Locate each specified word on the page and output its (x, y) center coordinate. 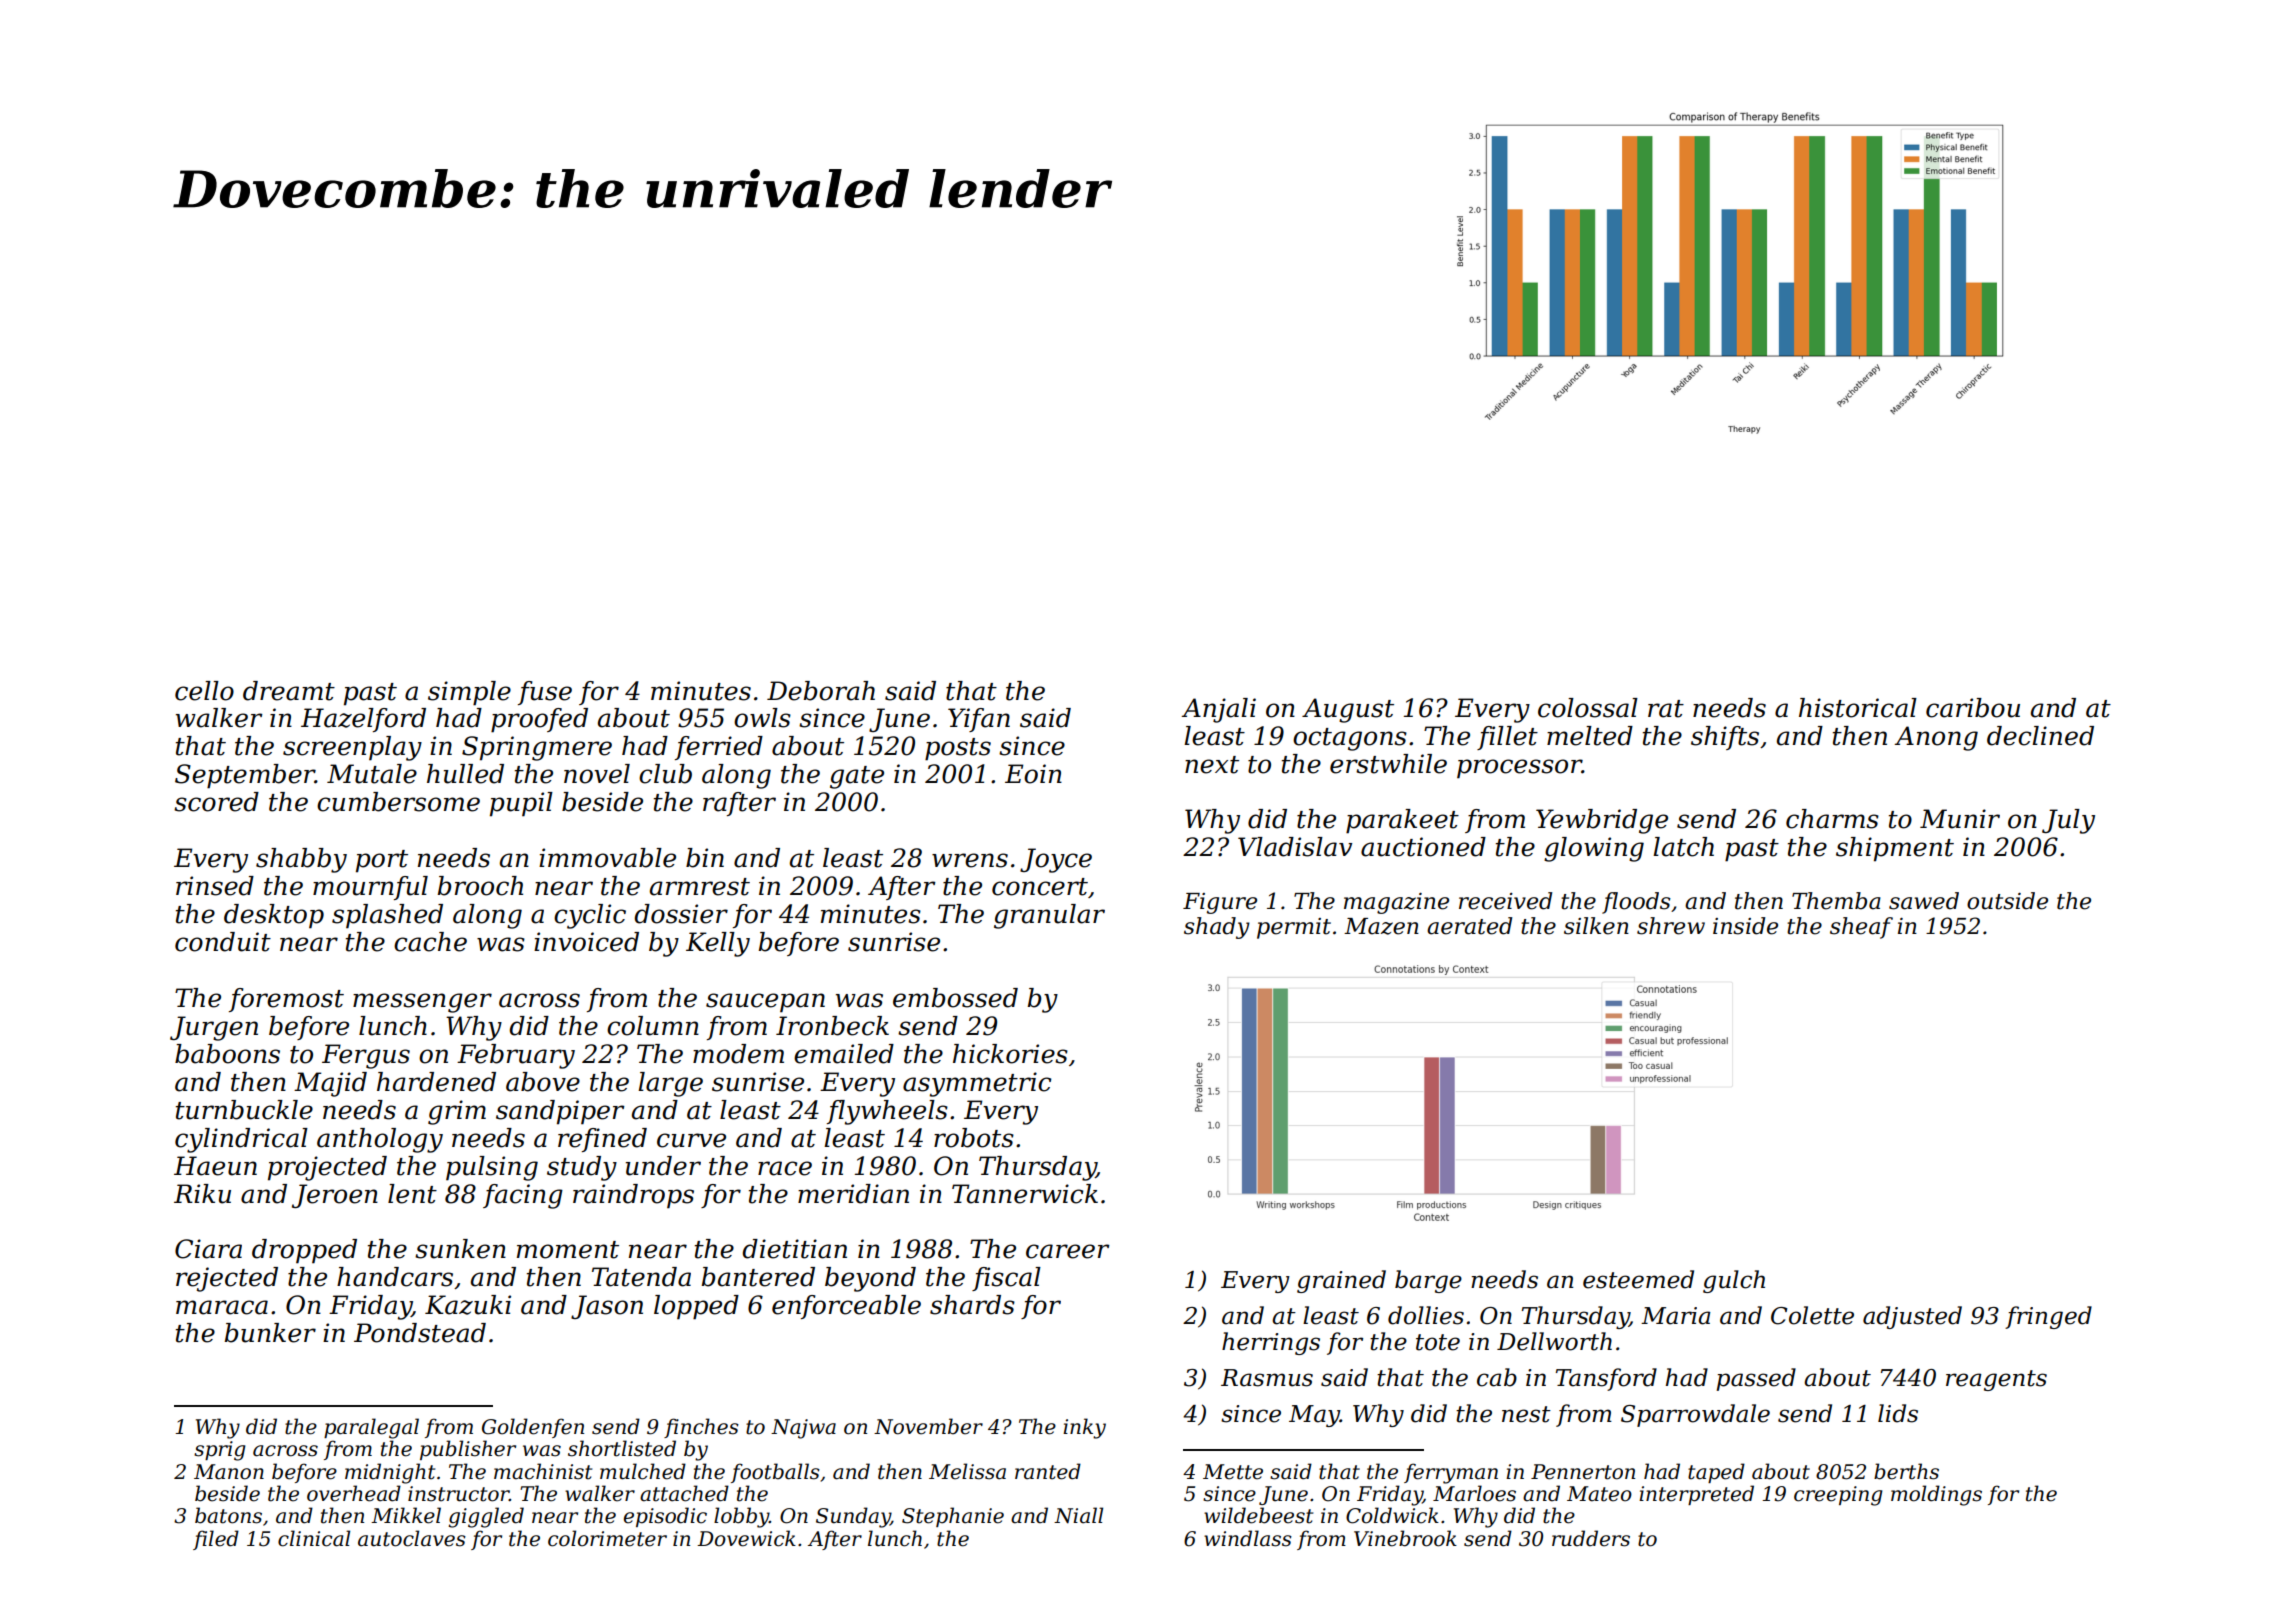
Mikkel (406, 1515)
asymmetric (977, 1084)
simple (469, 693)
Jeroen (335, 1196)
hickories (1010, 1054)
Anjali (1219, 710)
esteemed (1638, 1279)
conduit (223, 942)
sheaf (1861, 928)
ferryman (1451, 1473)
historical (1858, 708)
